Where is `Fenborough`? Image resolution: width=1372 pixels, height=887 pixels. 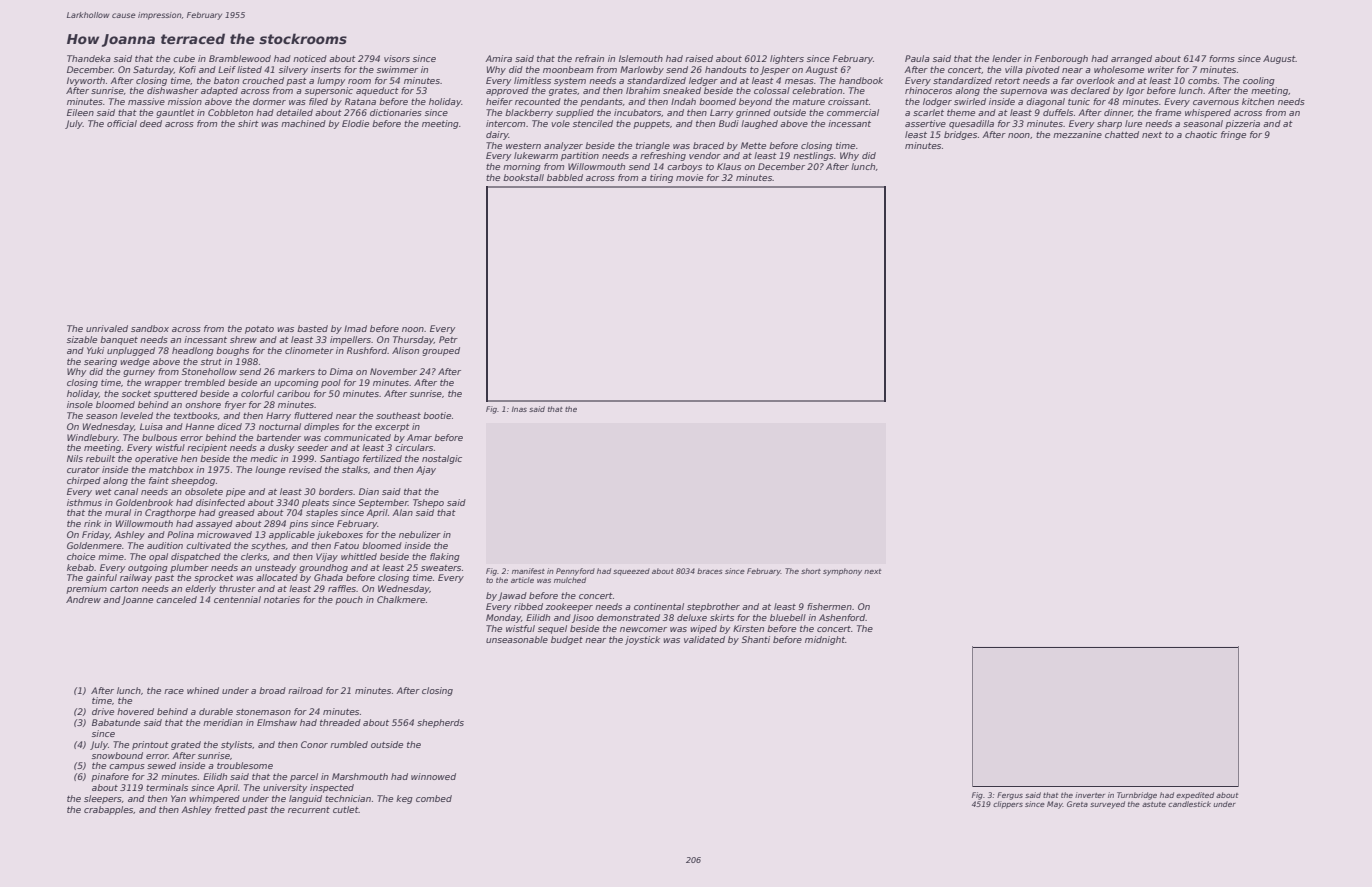 Fenborough is located at coordinates (1061, 59).
